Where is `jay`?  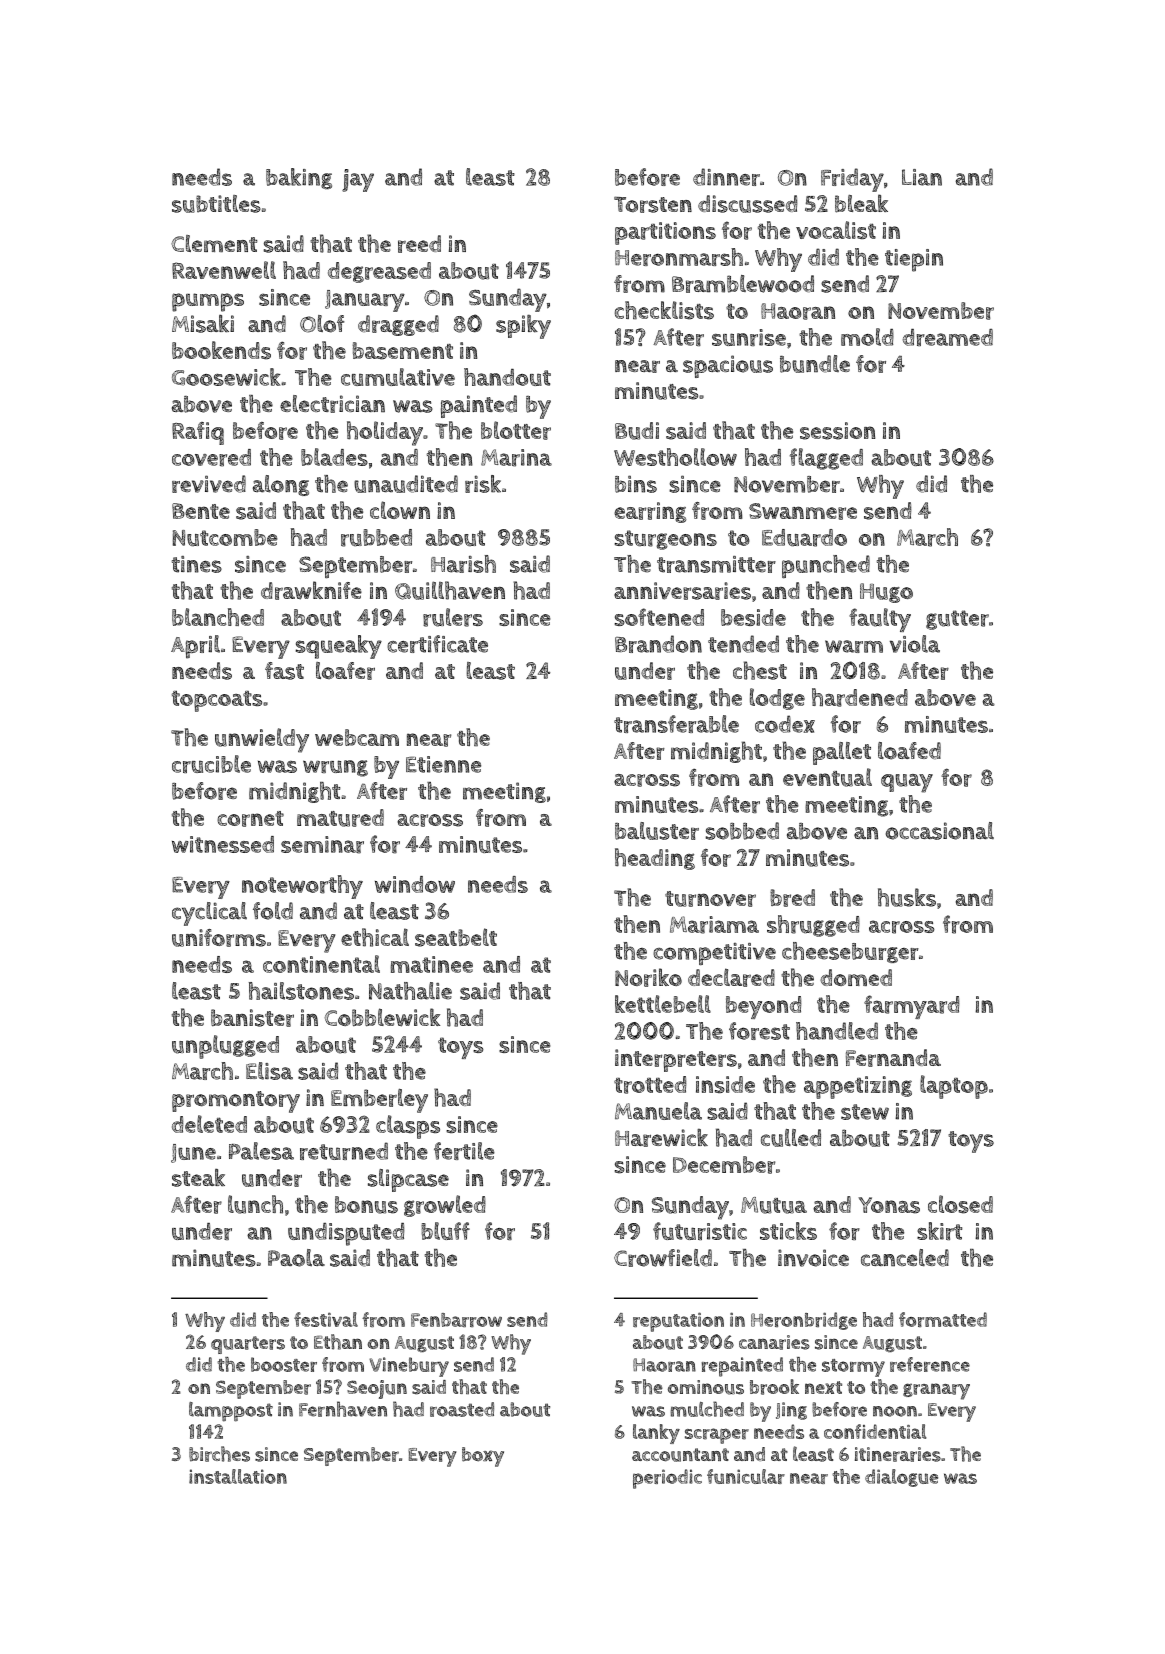
jay is located at coordinates (358, 180).
